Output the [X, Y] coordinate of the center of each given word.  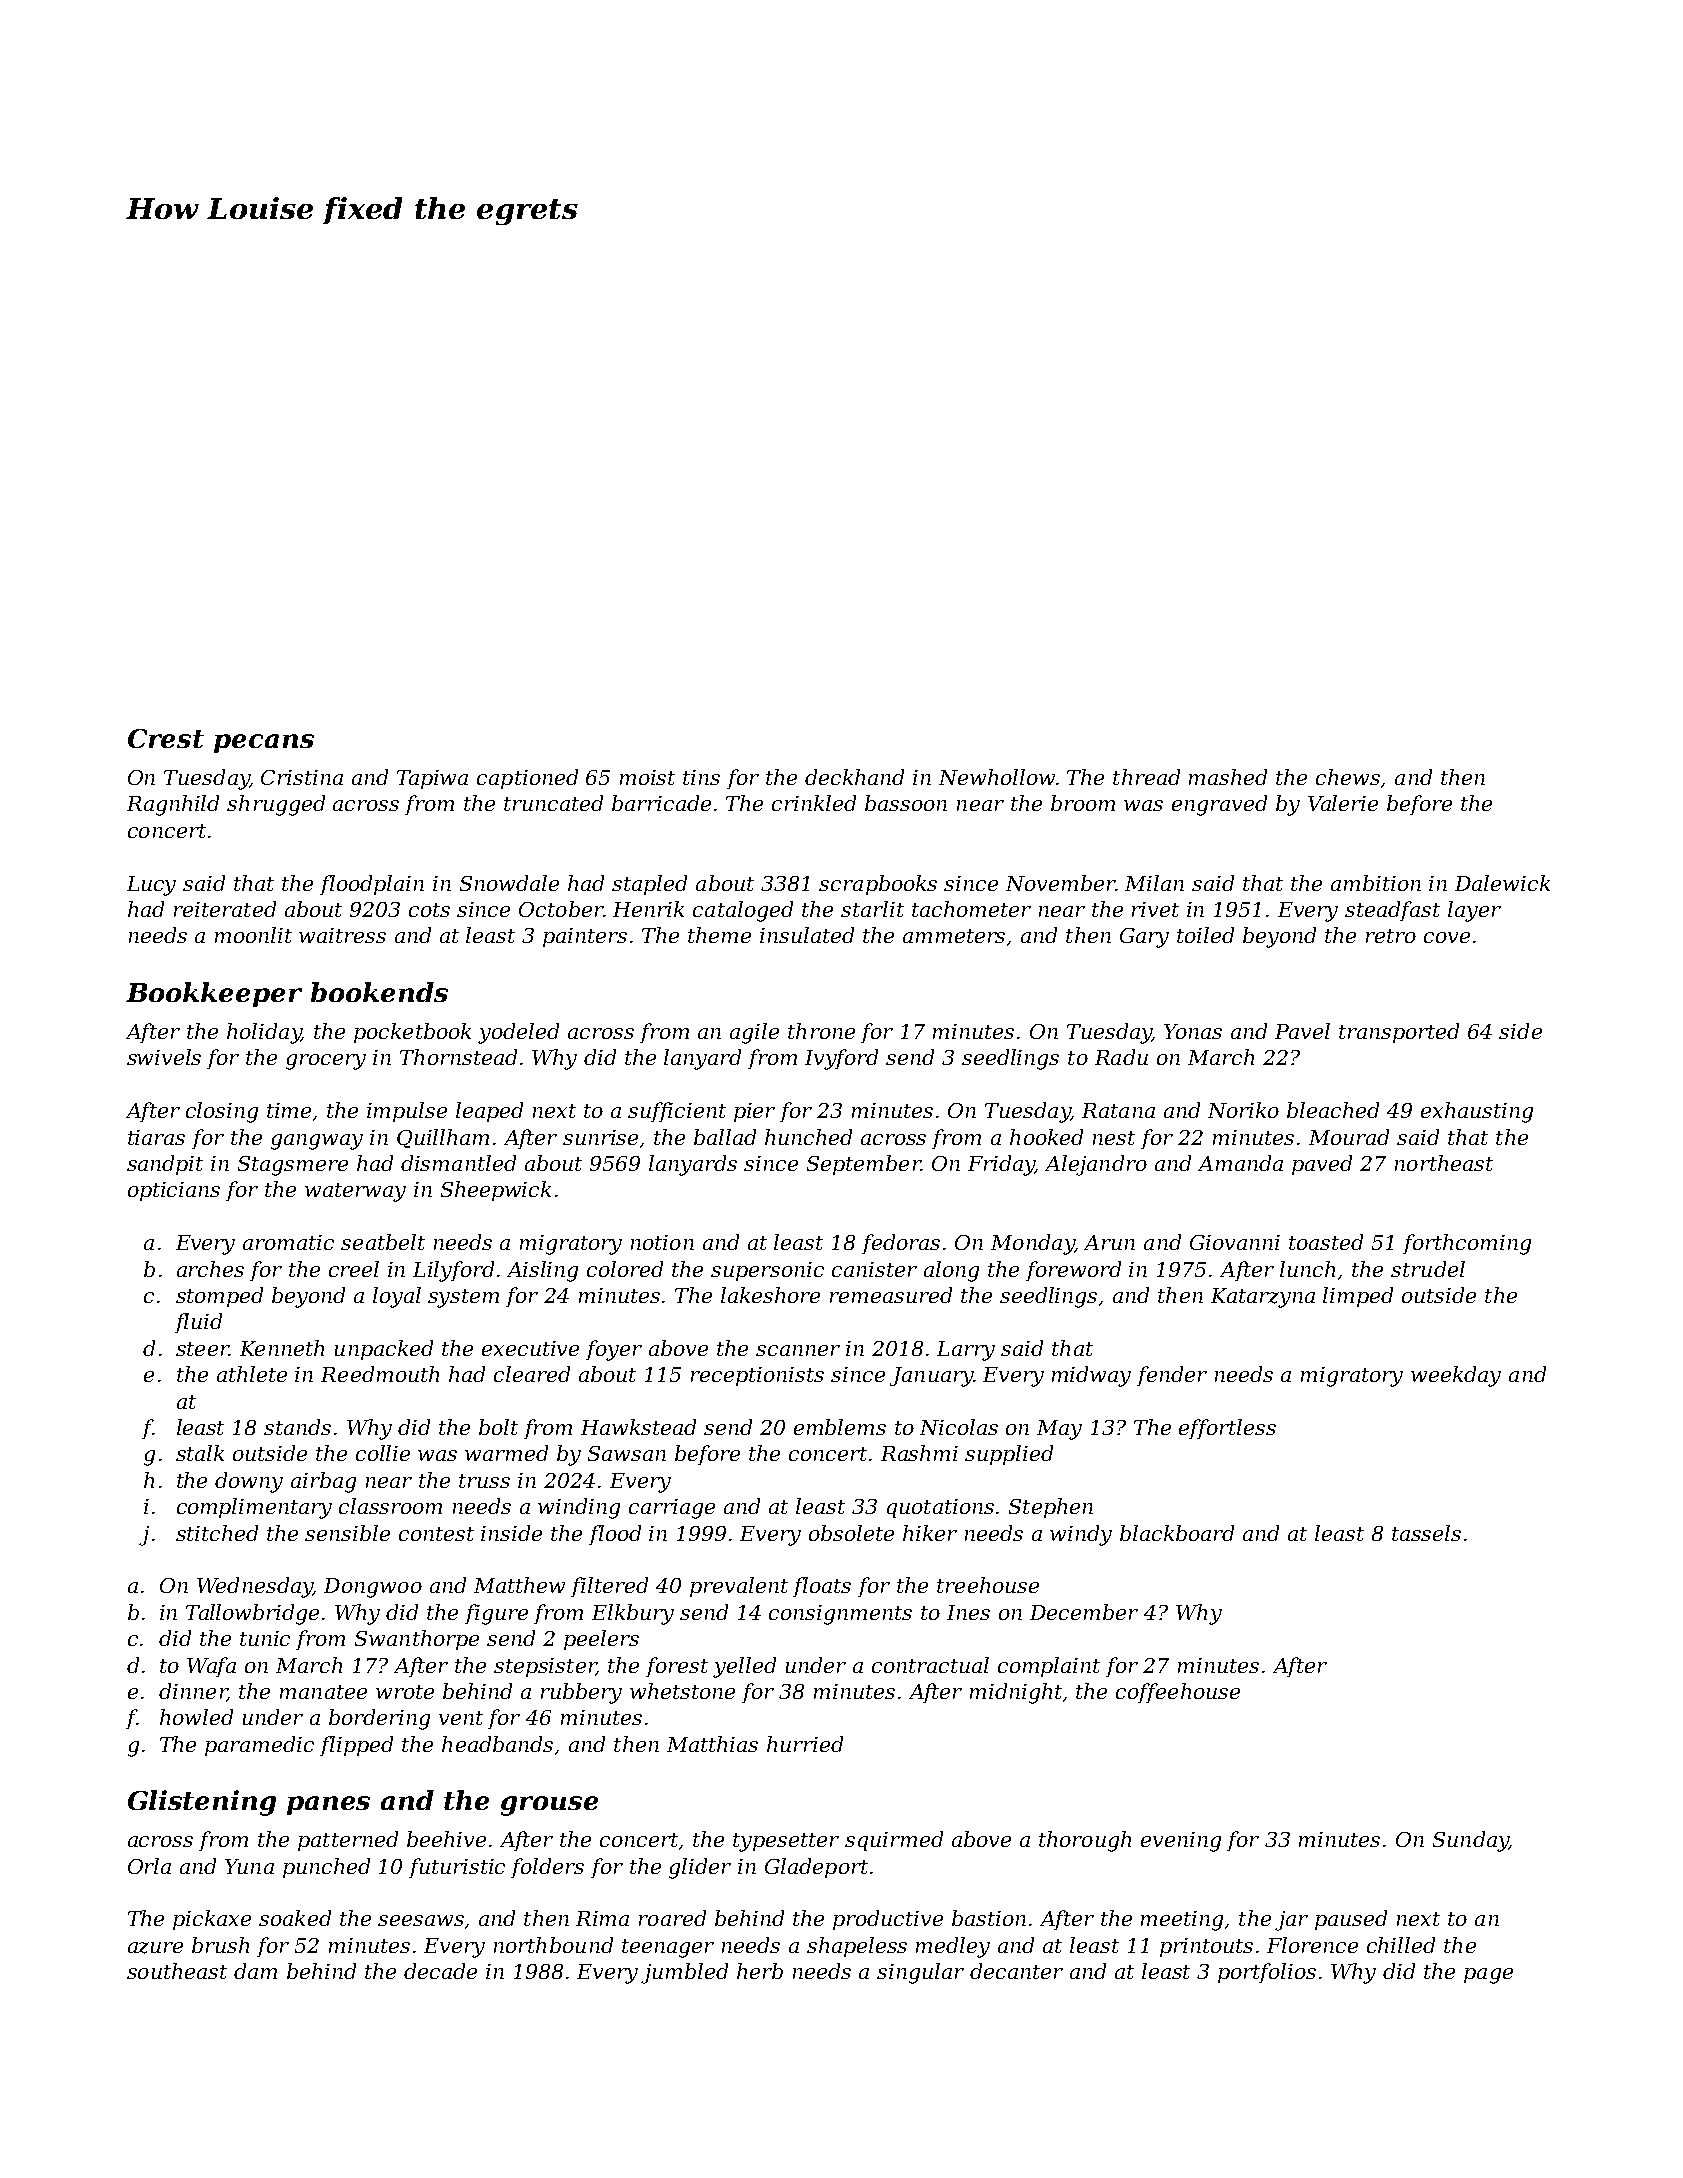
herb [760, 1971]
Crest [166, 738]
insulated [807, 935]
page [1488, 1976]
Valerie [1343, 803]
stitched [217, 1533]
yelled [744, 1667]
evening [1181, 1842]
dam [255, 1971]
